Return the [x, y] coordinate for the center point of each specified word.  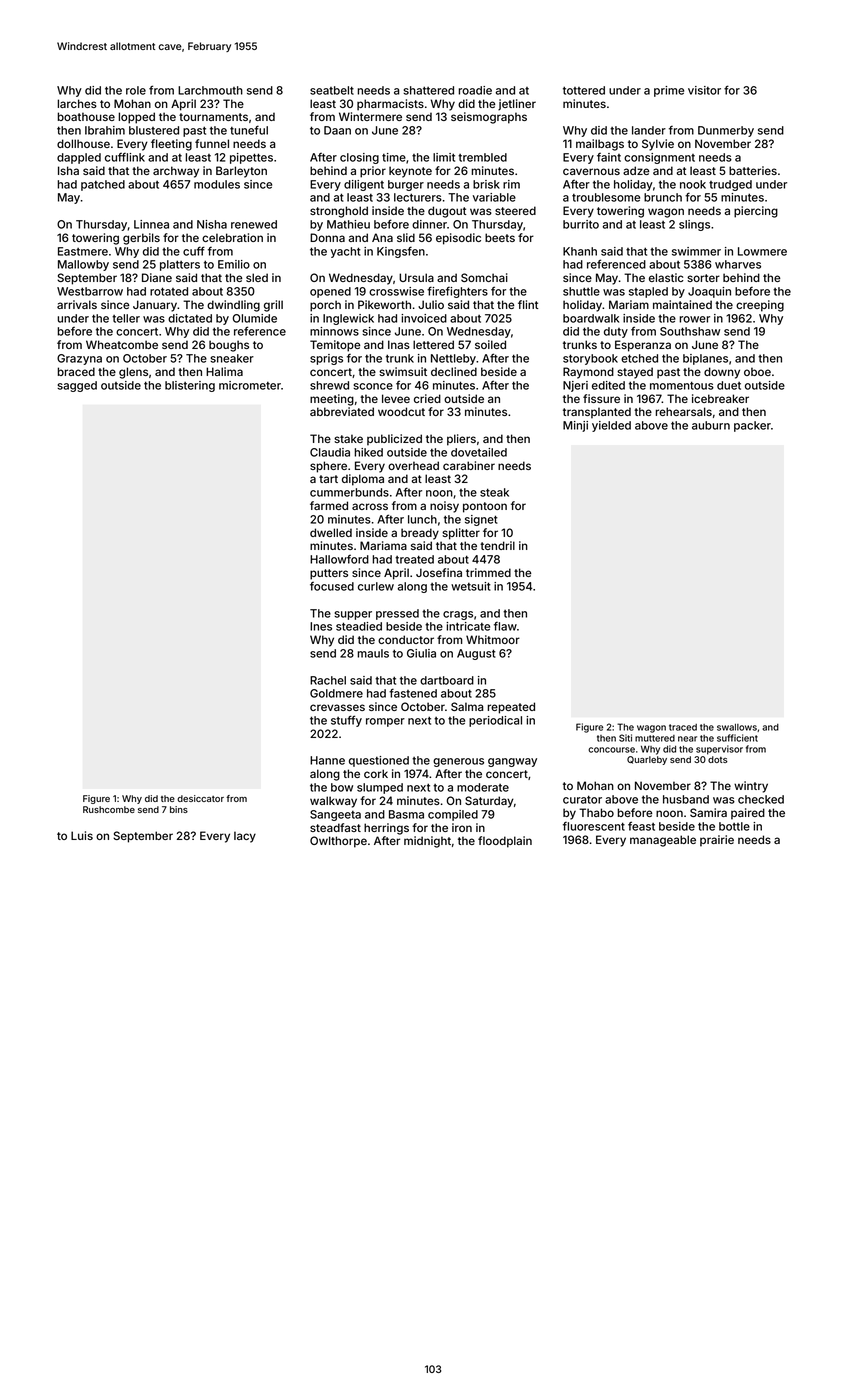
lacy [245, 837]
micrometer [250, 385]
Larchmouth [210, 90]
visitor [704, 90]
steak [494, 492]
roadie [475, 90]
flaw [505, 626]
